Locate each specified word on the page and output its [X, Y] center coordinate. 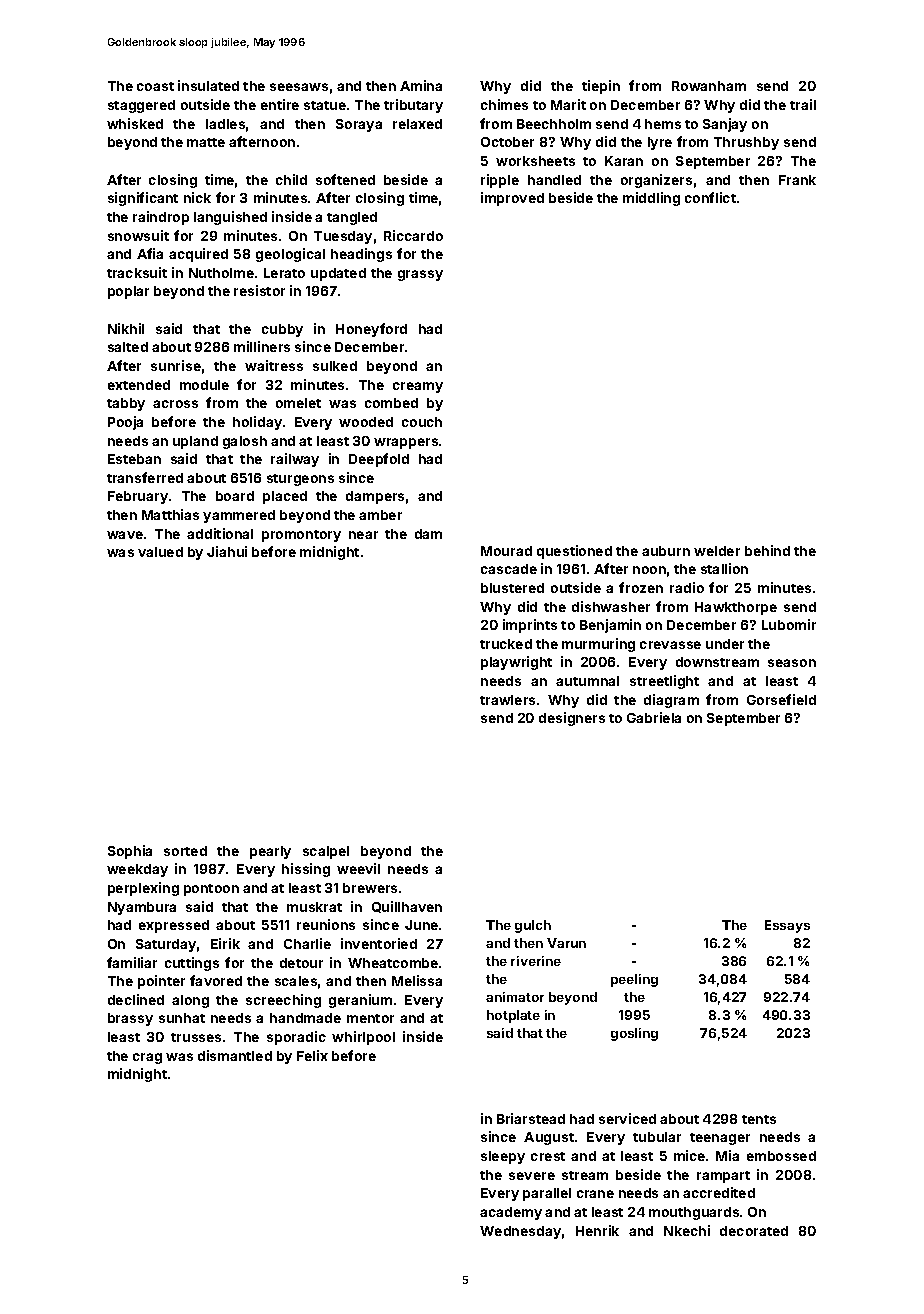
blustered [512, 588]
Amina [421, 85]
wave [125, 535]
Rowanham [709, 86]
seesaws [299, 87]
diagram [671, 701]
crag [147, 1058]
